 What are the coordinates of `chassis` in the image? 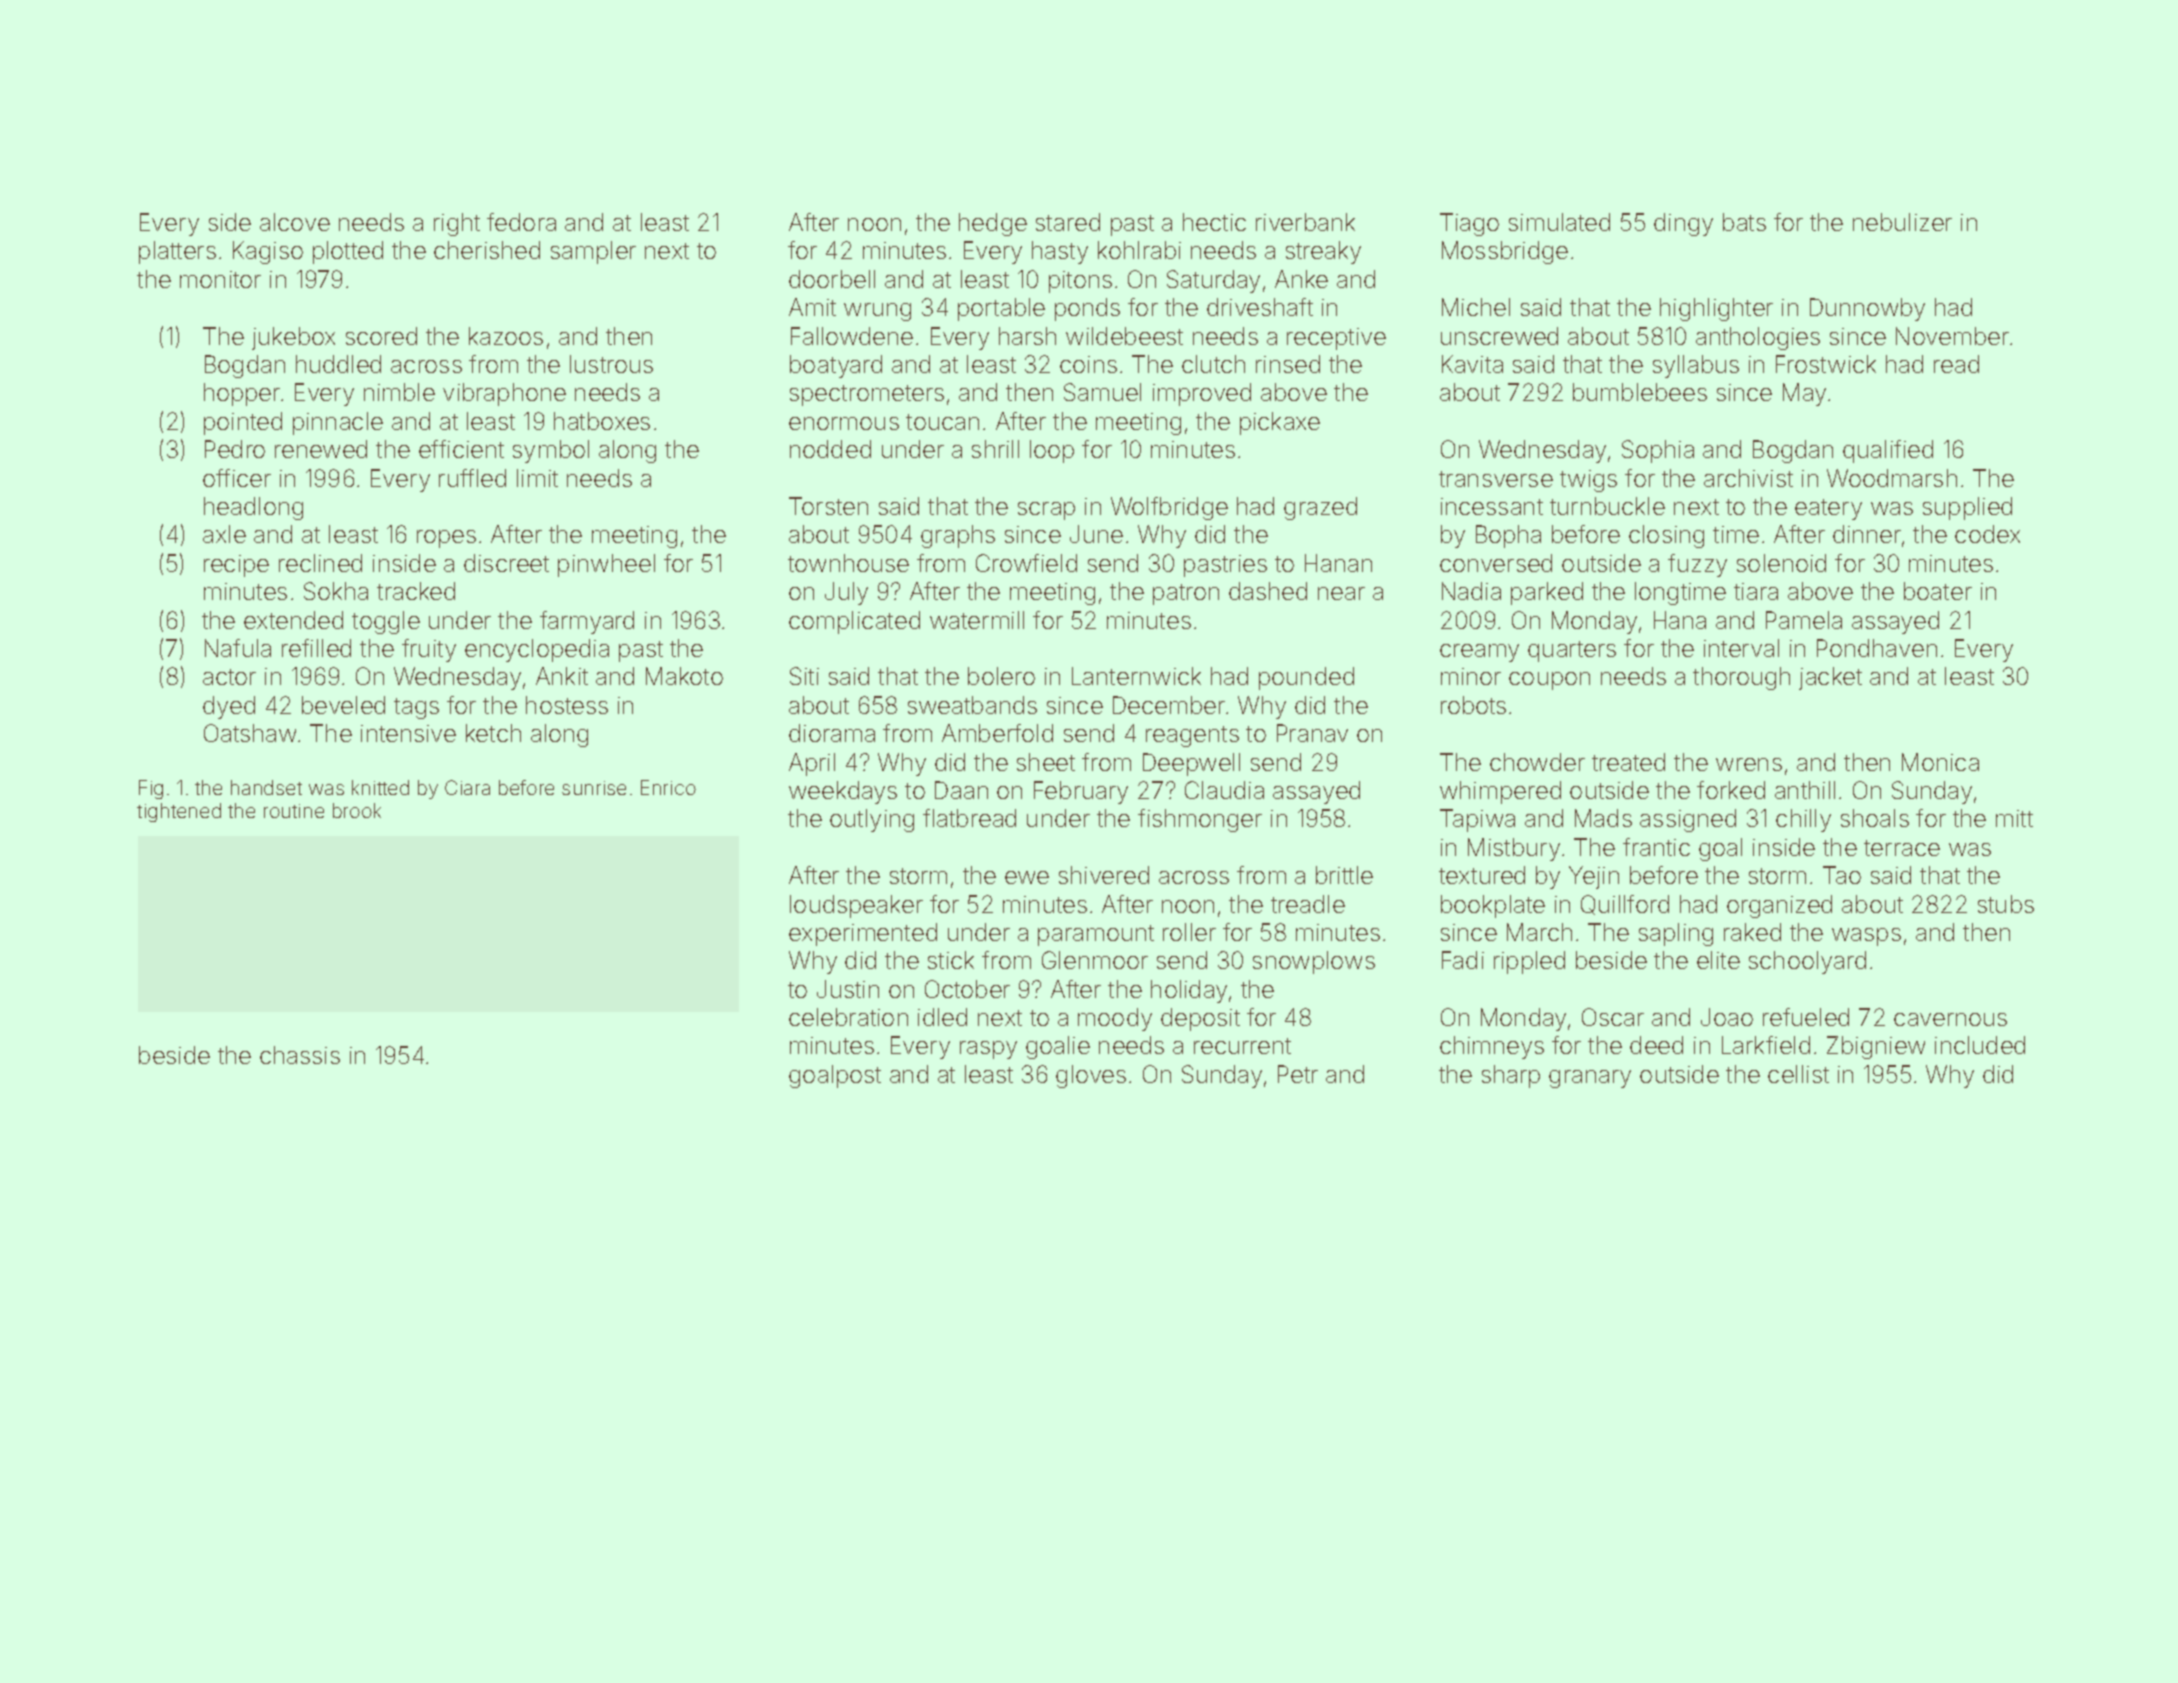 It's located at (300, 1055).
